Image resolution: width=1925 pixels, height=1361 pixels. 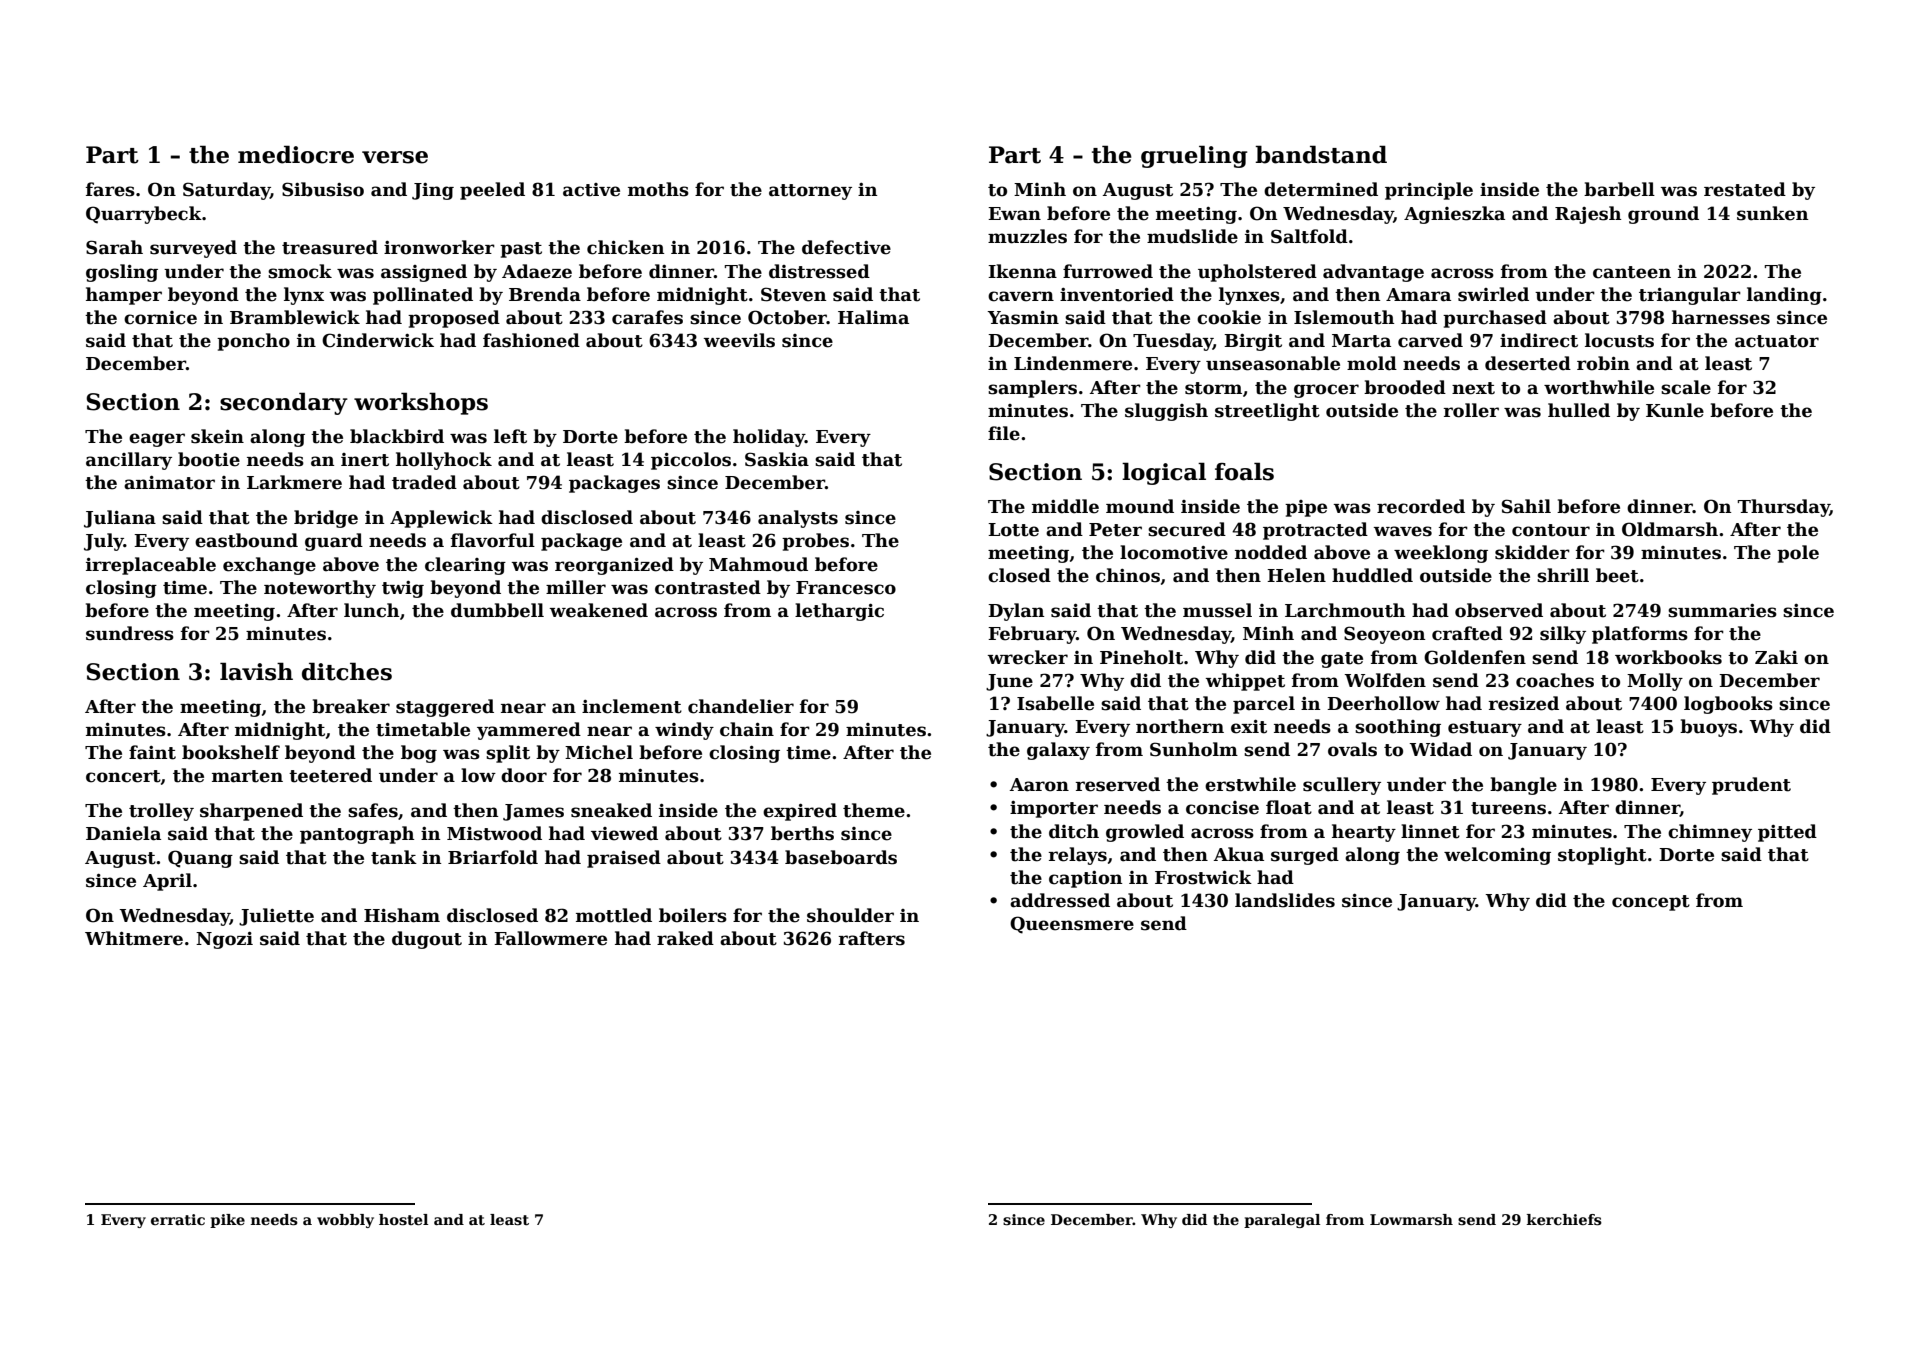 What do you see at coordinates (1028, 657) in the screenshot?
I see `wrecker` at bounding box center [1028, 657].
